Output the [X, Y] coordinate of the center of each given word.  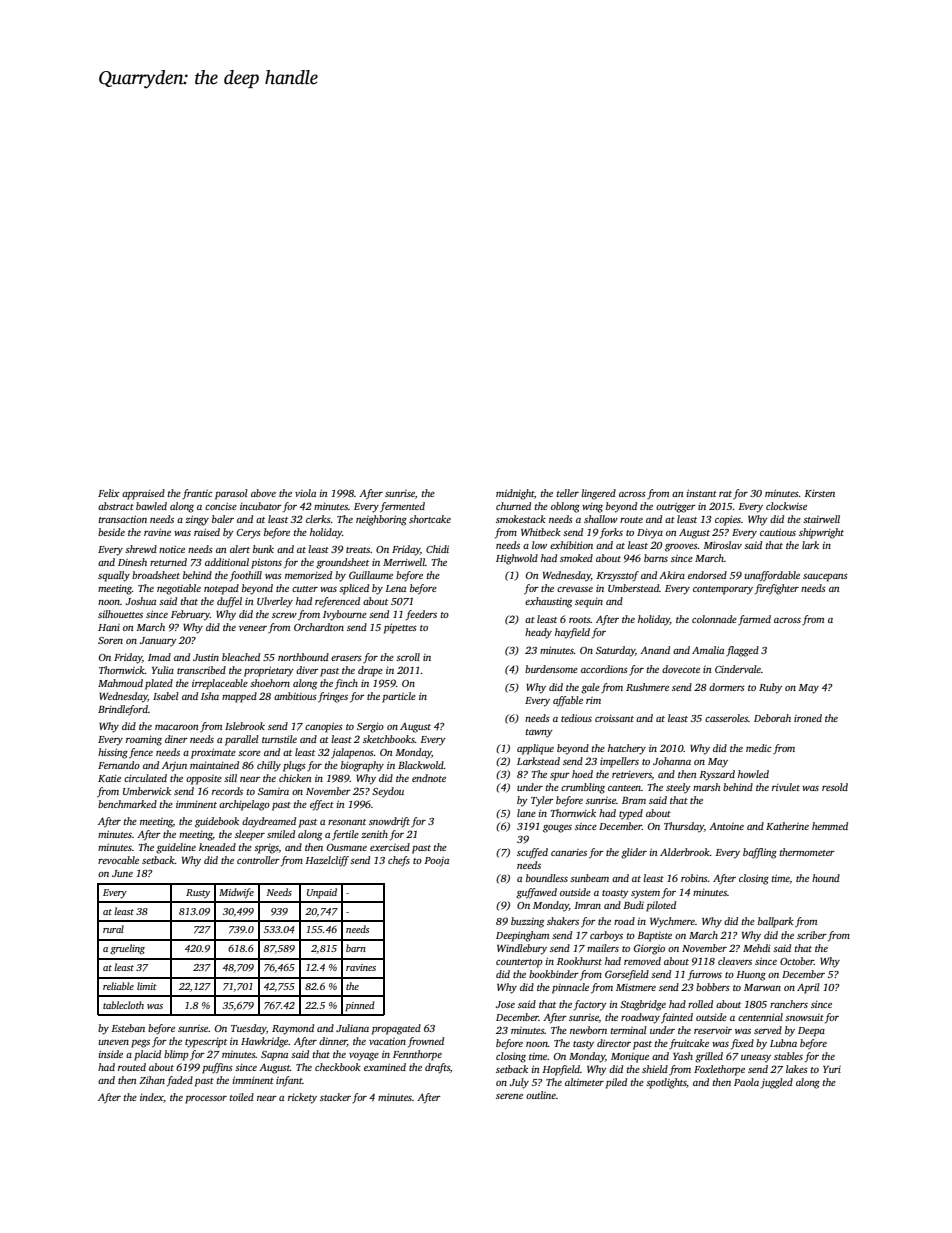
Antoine [726, 826]
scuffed [532, 853]
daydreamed [269, 822]
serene [509, 1096]
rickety [302, 1098]
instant [702, 493]
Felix [109, 493]
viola [305, 493]
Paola [746, 1082]
